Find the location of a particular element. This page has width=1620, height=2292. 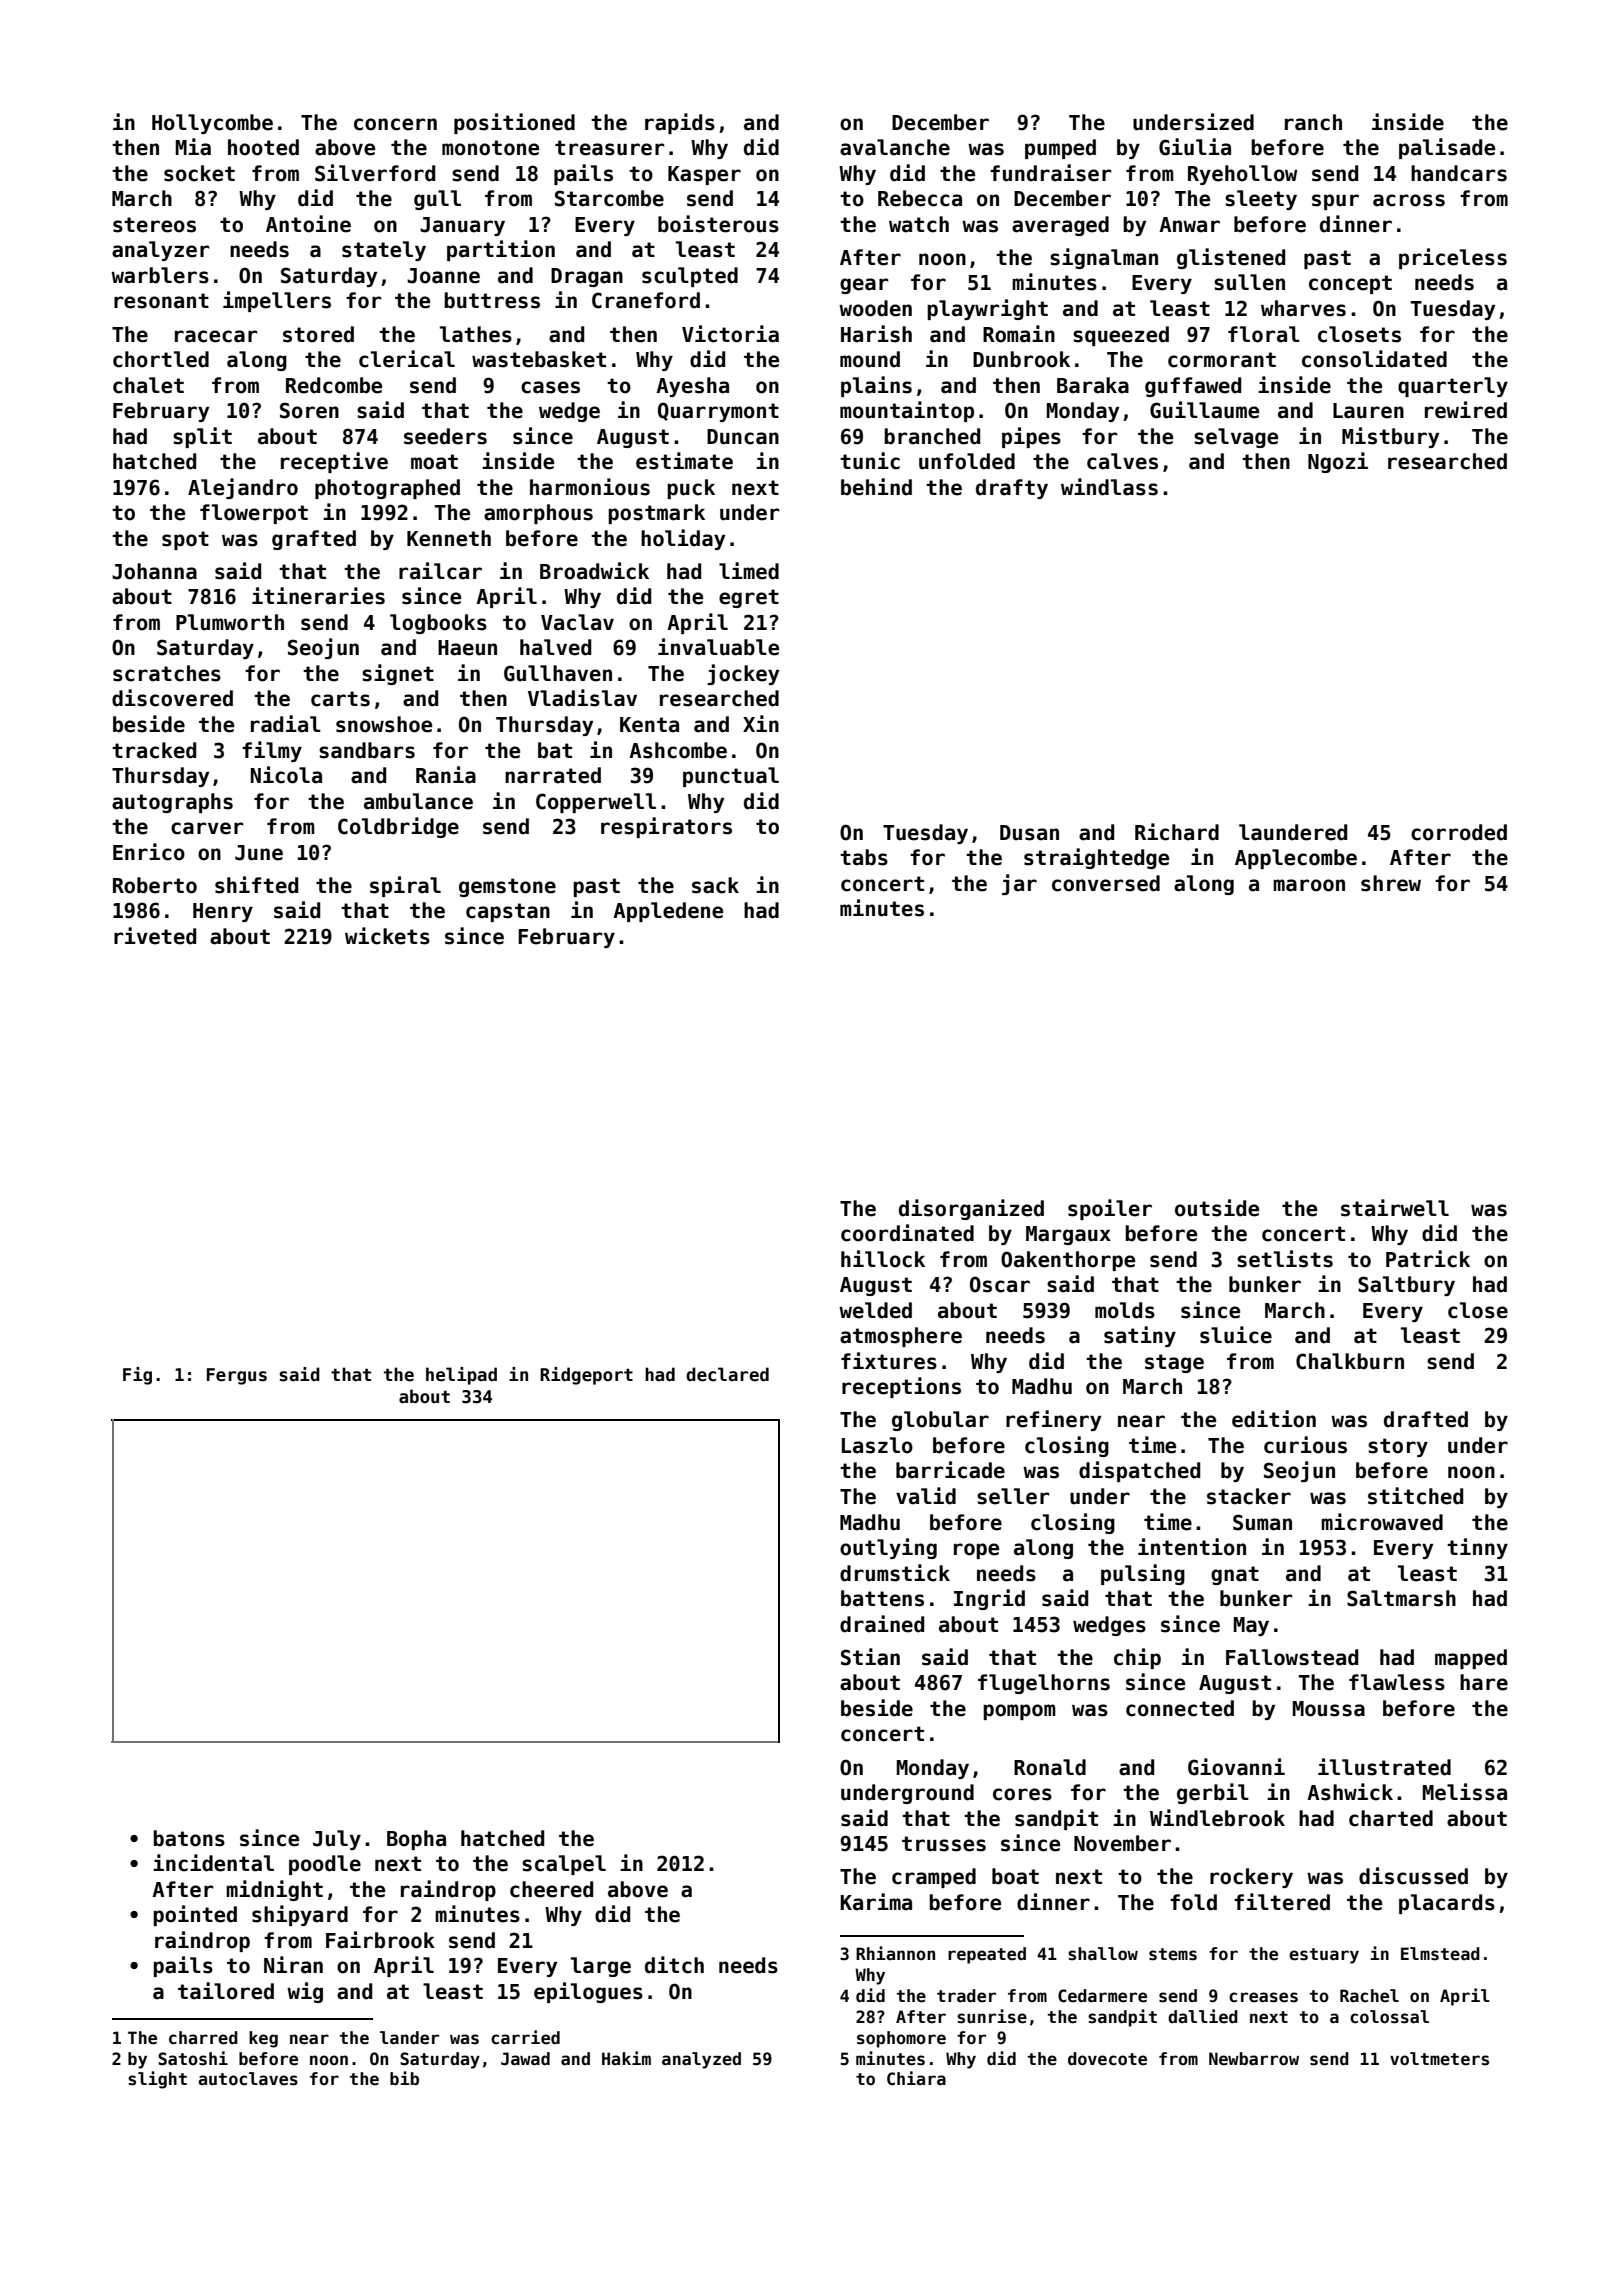

spot is located at coordinates (185, 540).
